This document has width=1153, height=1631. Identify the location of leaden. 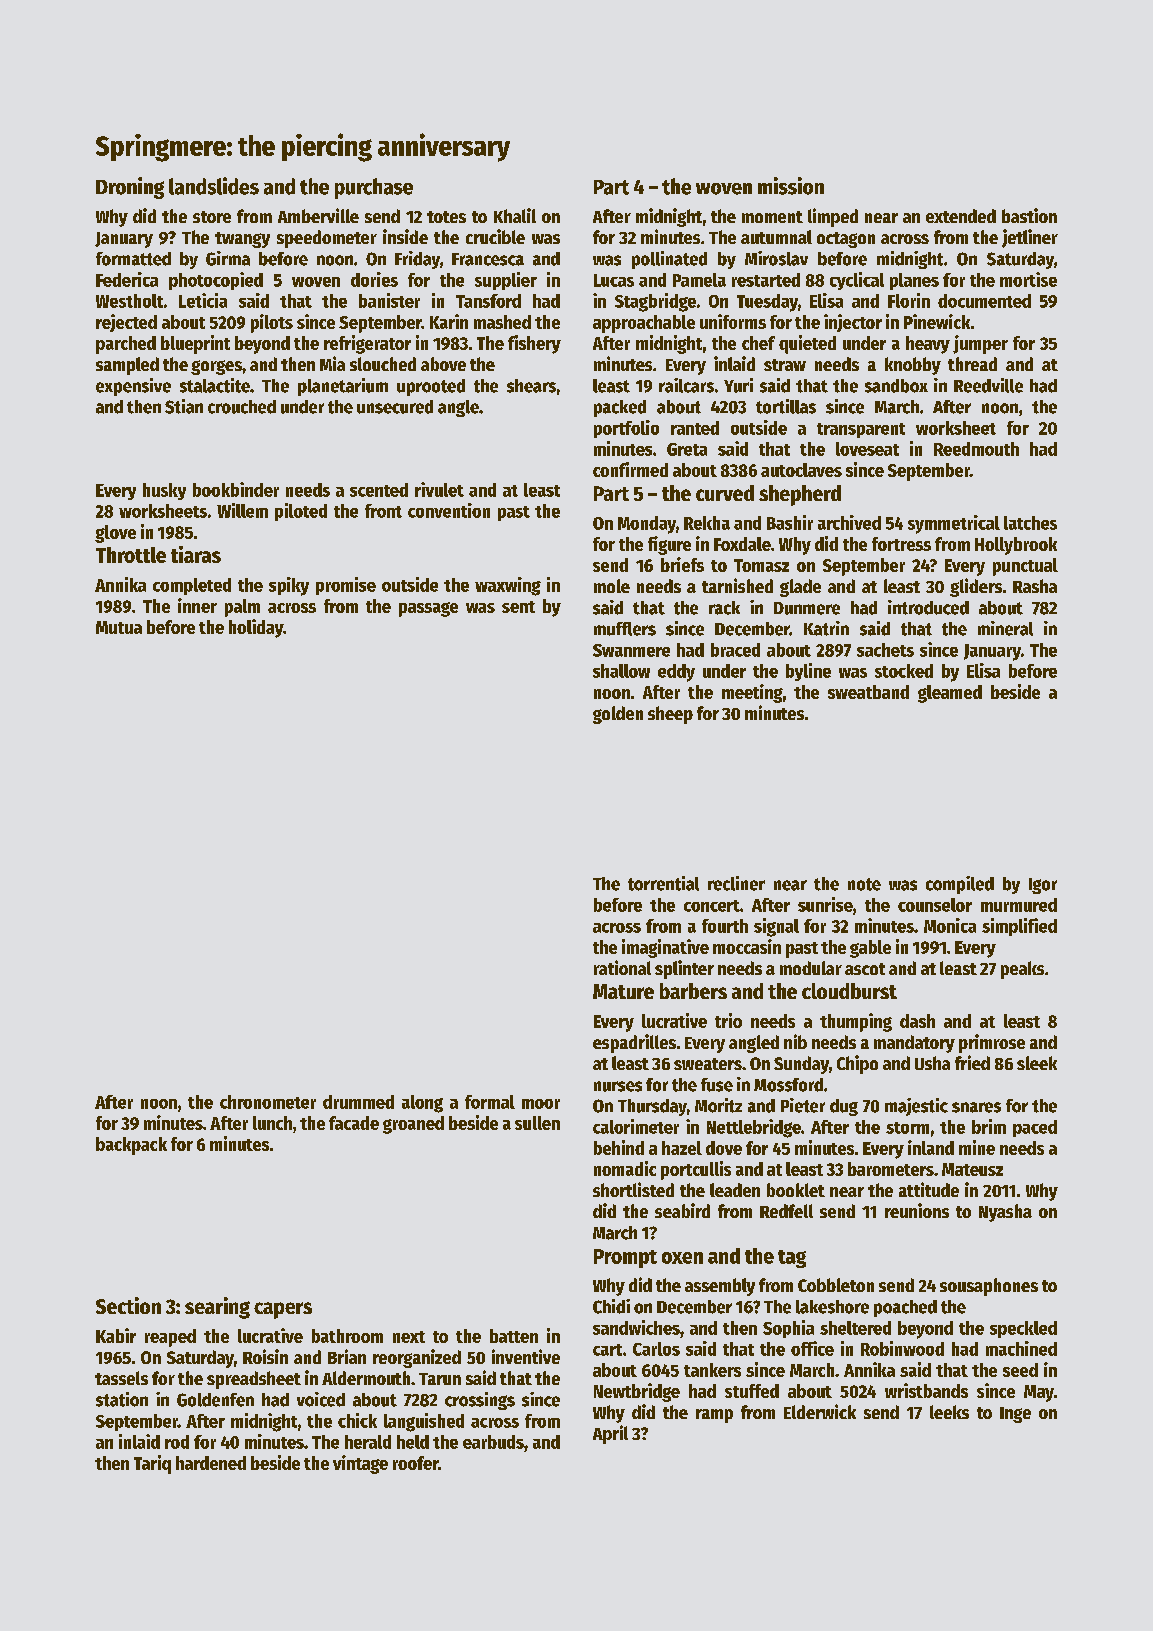
(735, 1190).
